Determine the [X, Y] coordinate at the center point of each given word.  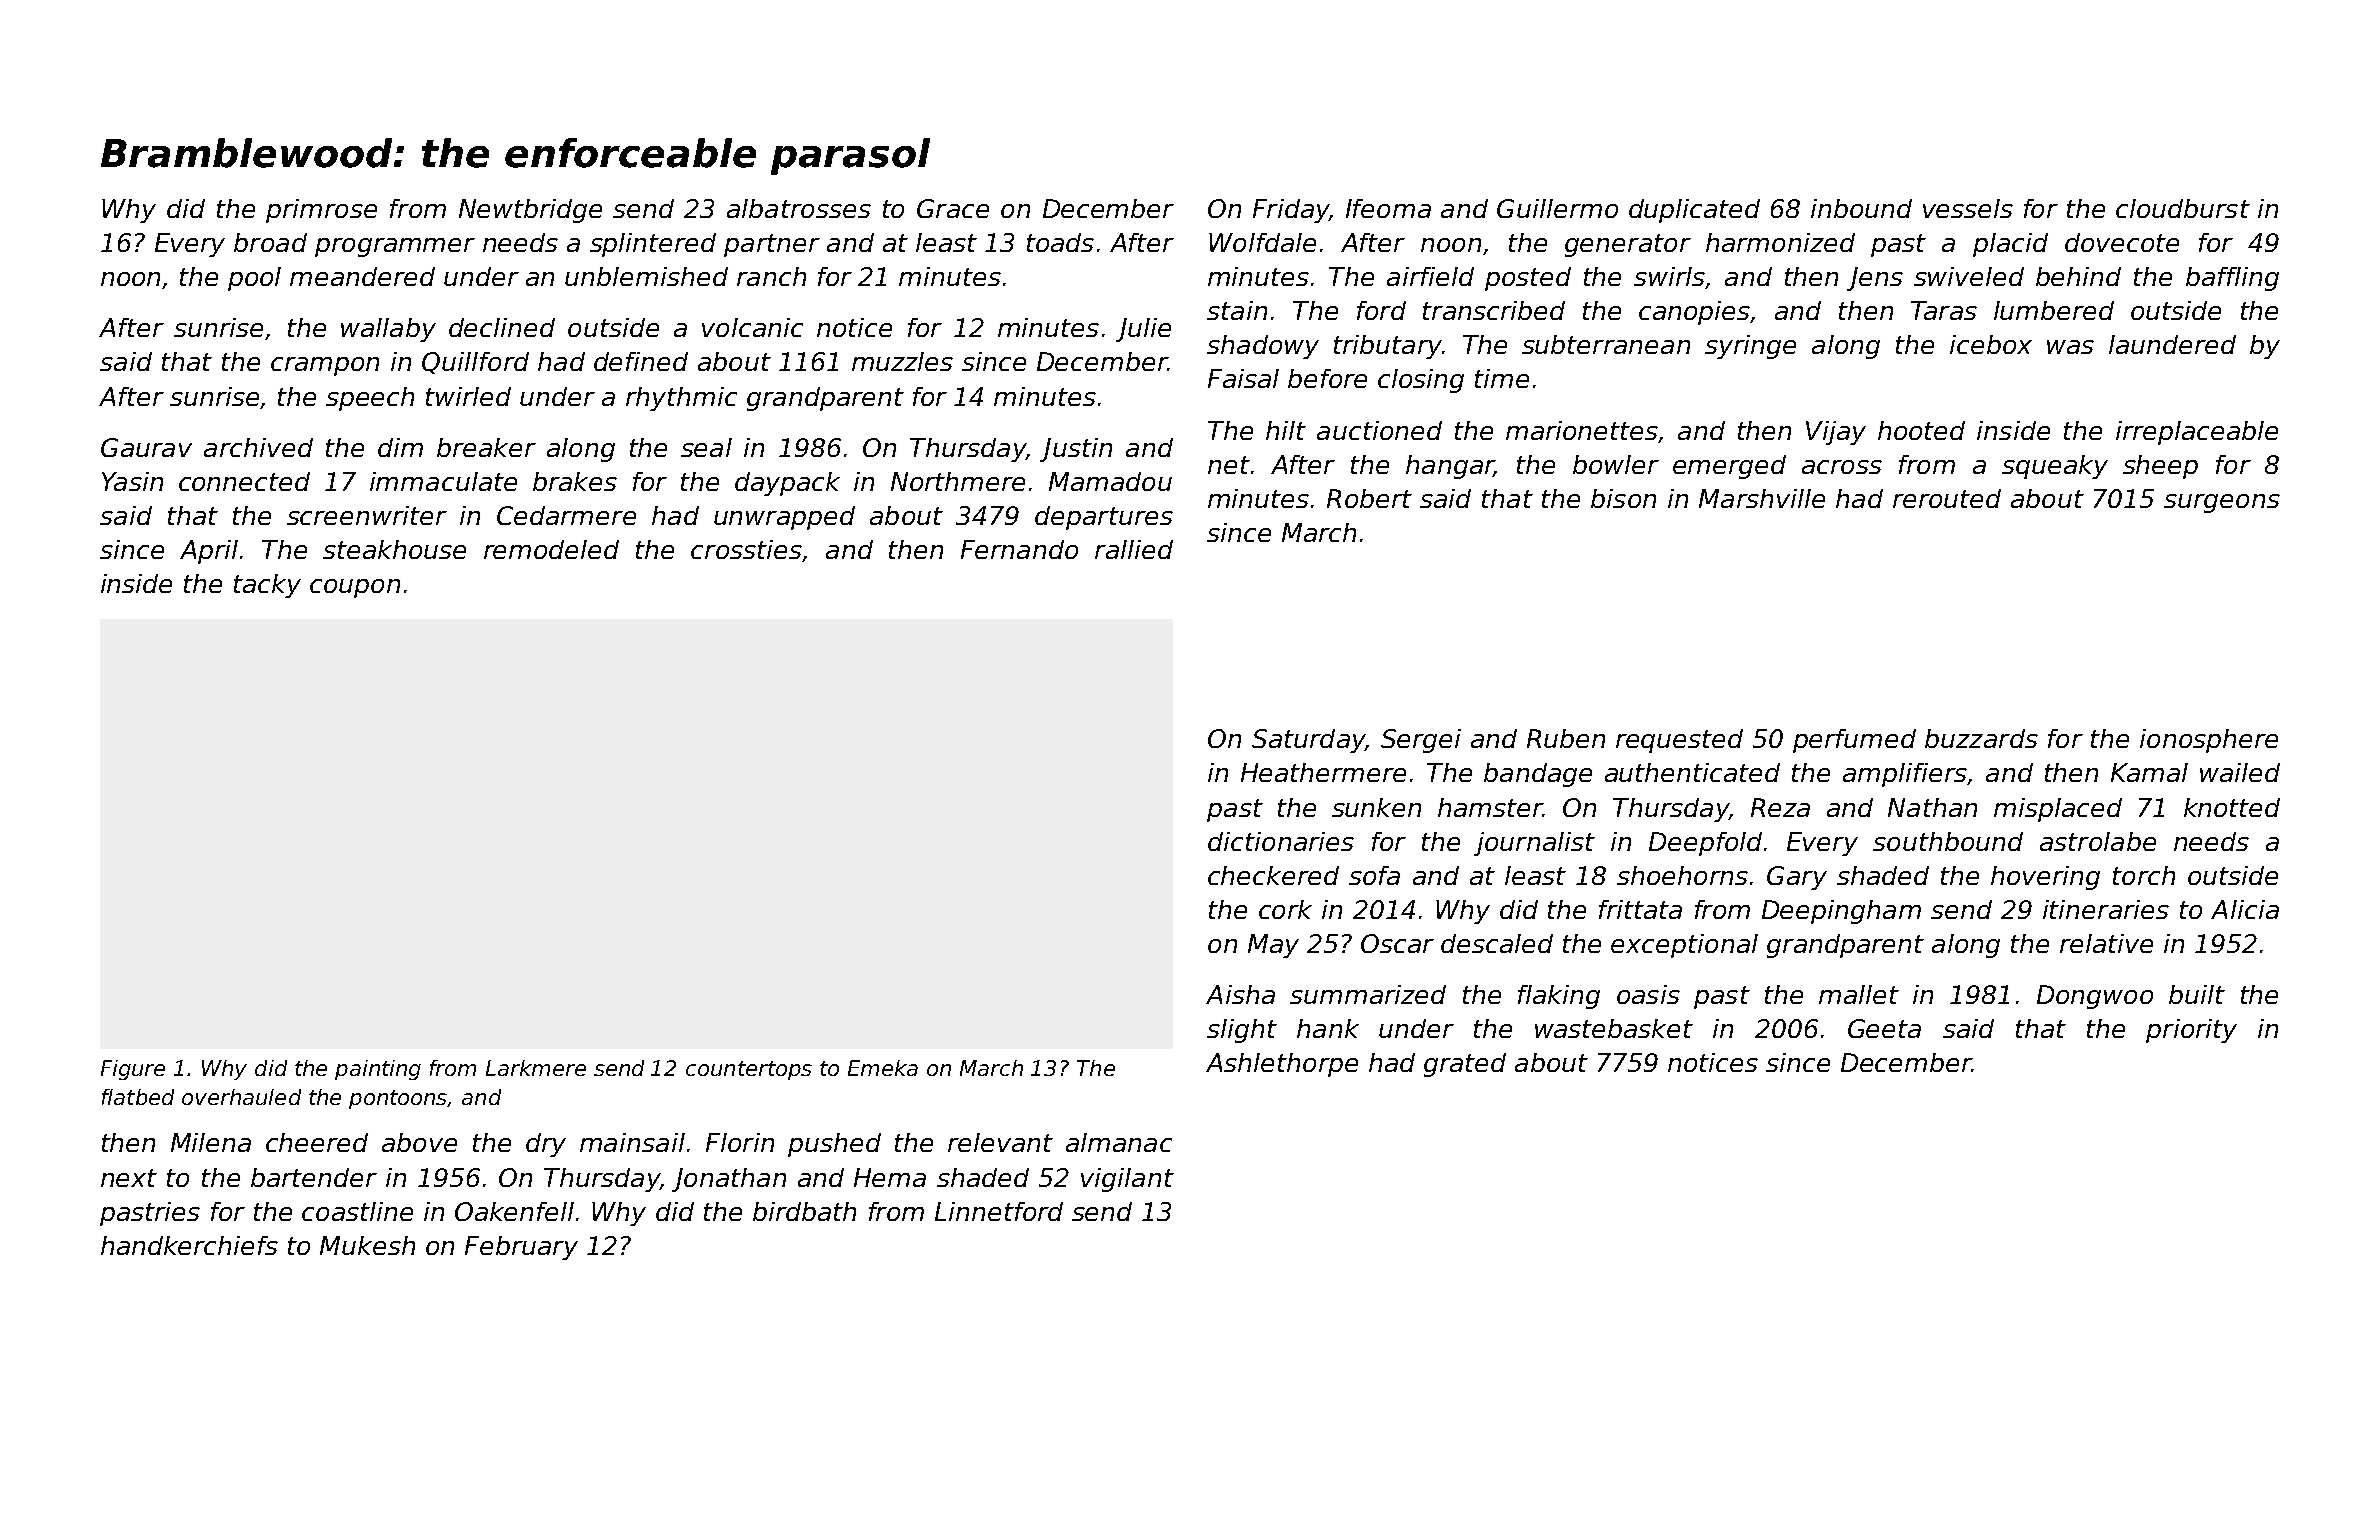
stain [1237, 310]
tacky [267, 586]
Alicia [2245, 909]
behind [2078, 276]
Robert [1369, 498]
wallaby [388, 330]
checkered [1273, 875]
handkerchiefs [189, 1245]
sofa [1374, 875]
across [1842, 467]
